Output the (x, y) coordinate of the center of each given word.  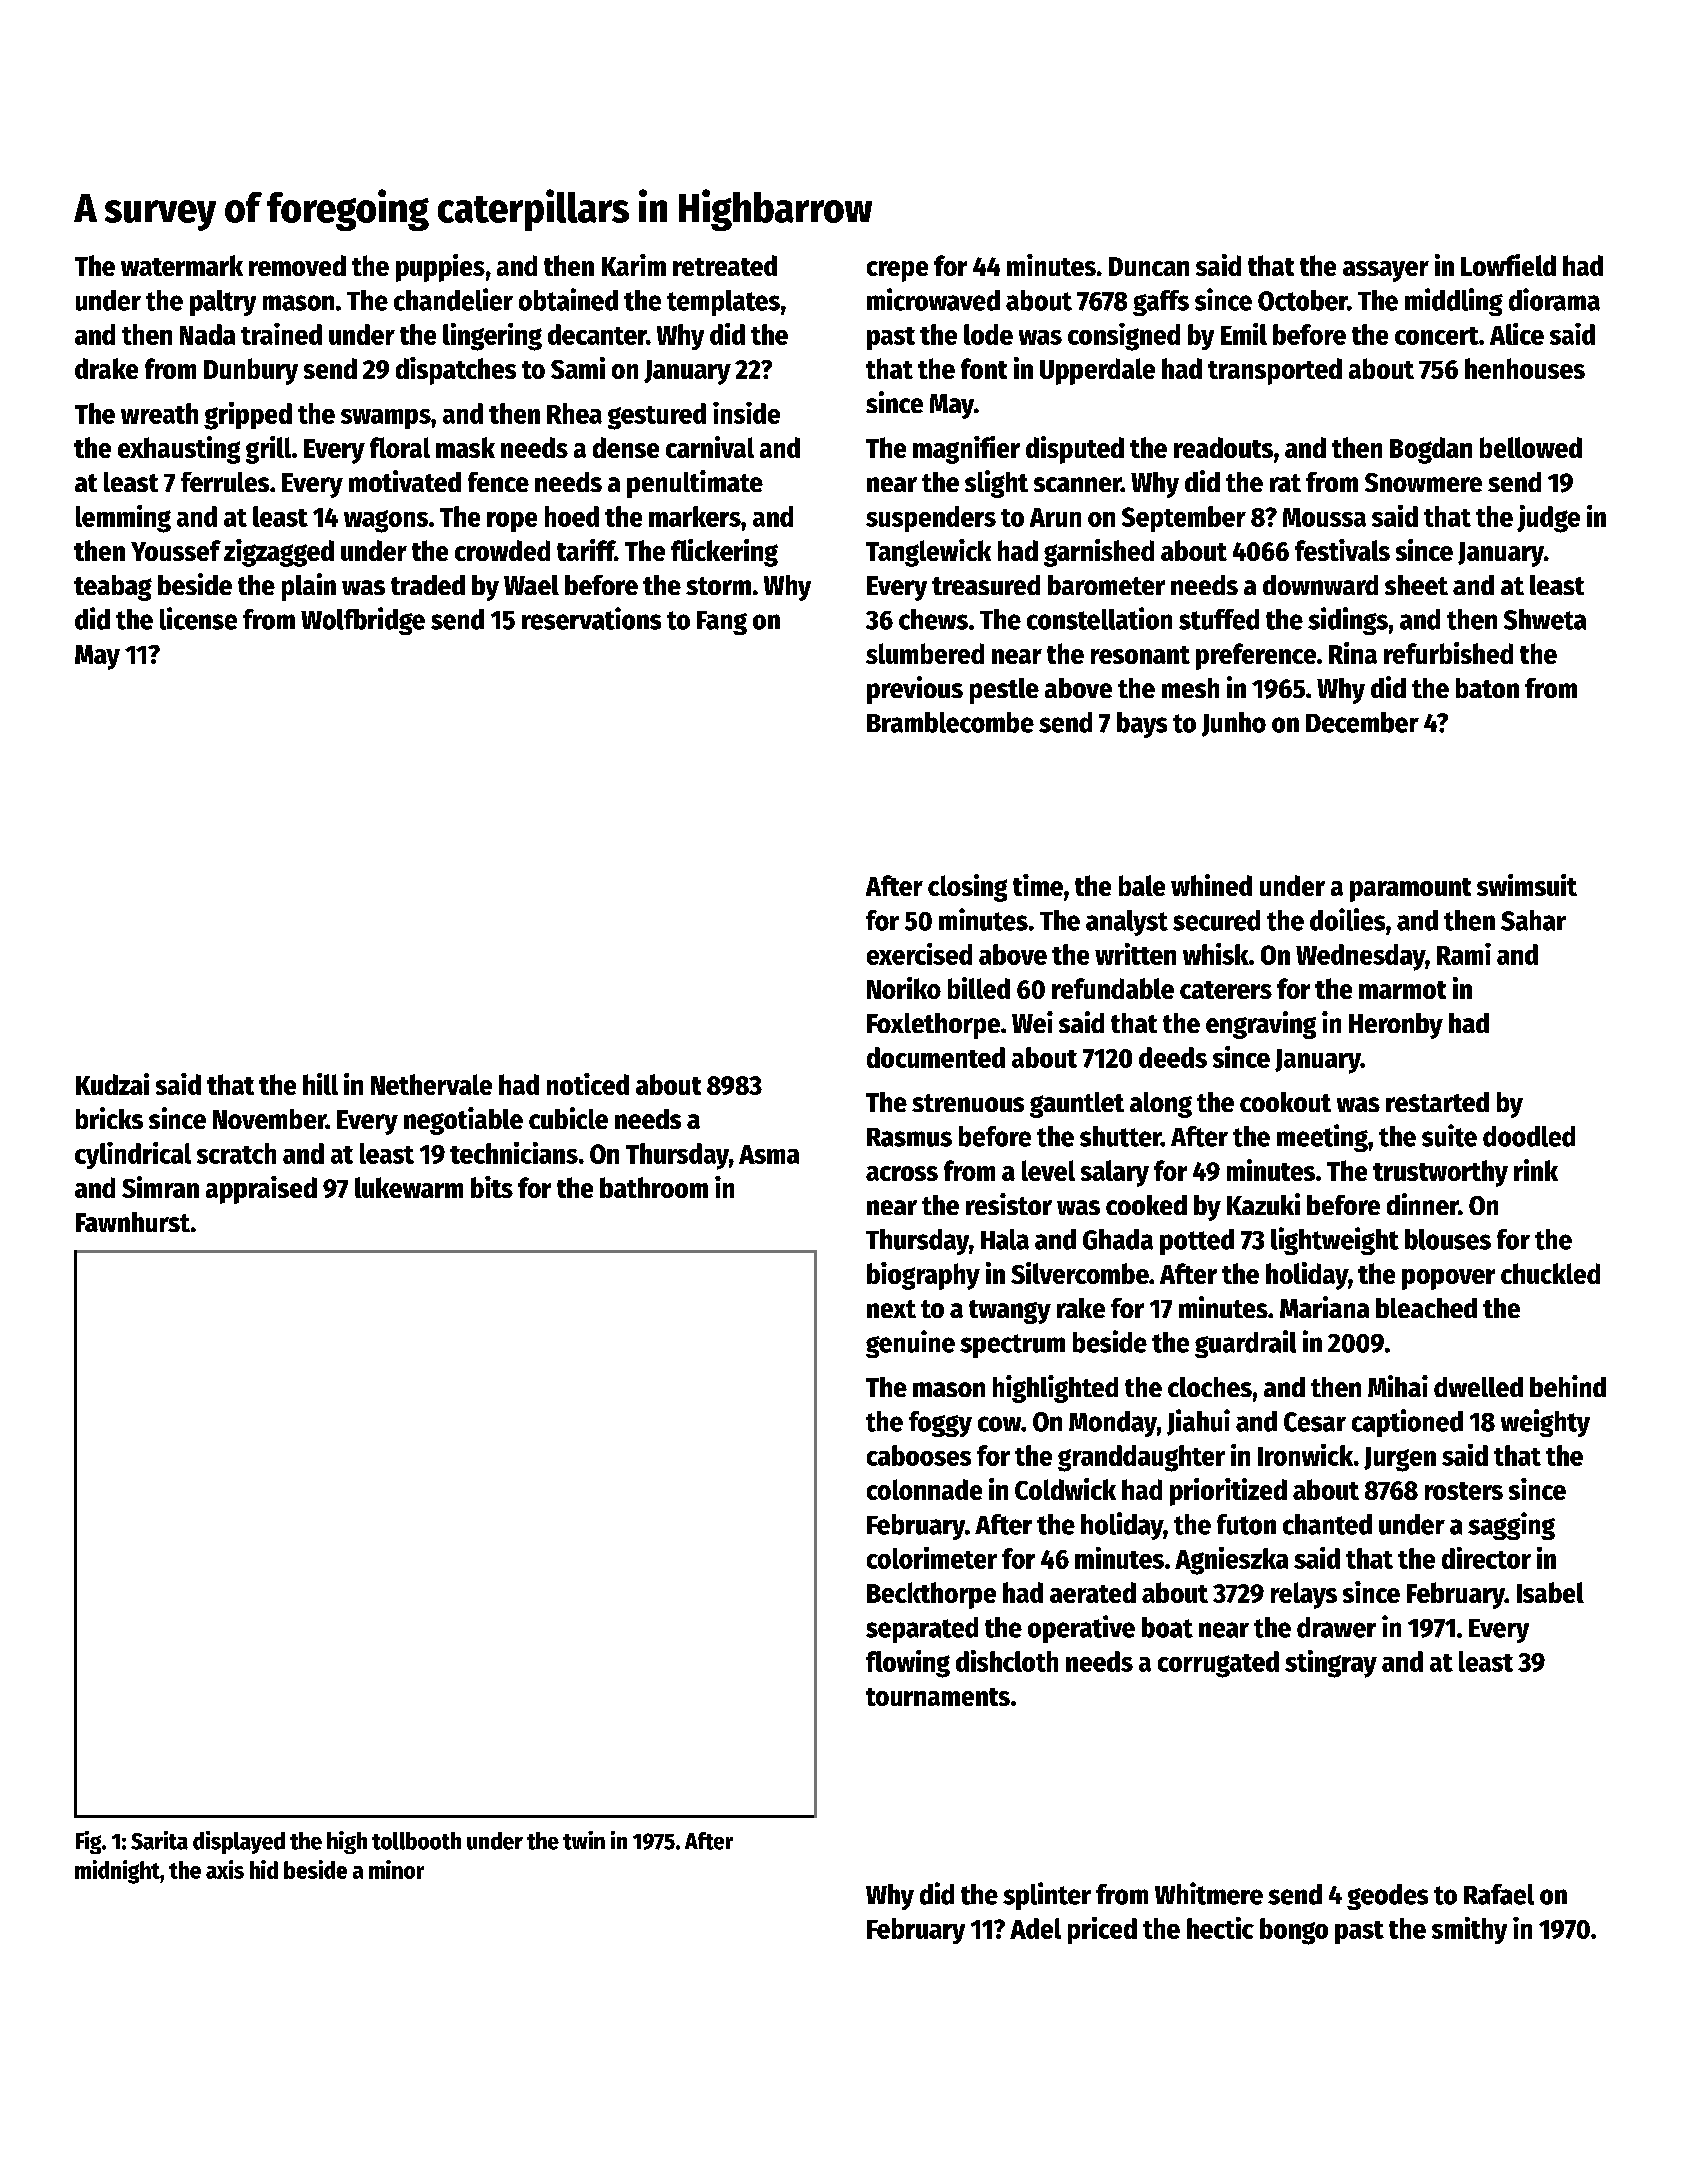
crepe (897, 271)
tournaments (938, 1697)
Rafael (1499, 1894)
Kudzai (112, 1084)
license (198, 618)
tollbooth (416, 1841)
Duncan (1149, 266)
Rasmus (909, 1137)
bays (1142, 725)
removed (297, 265)
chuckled (1550, 1273)
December (1362, 722)
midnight (117, 1872)
